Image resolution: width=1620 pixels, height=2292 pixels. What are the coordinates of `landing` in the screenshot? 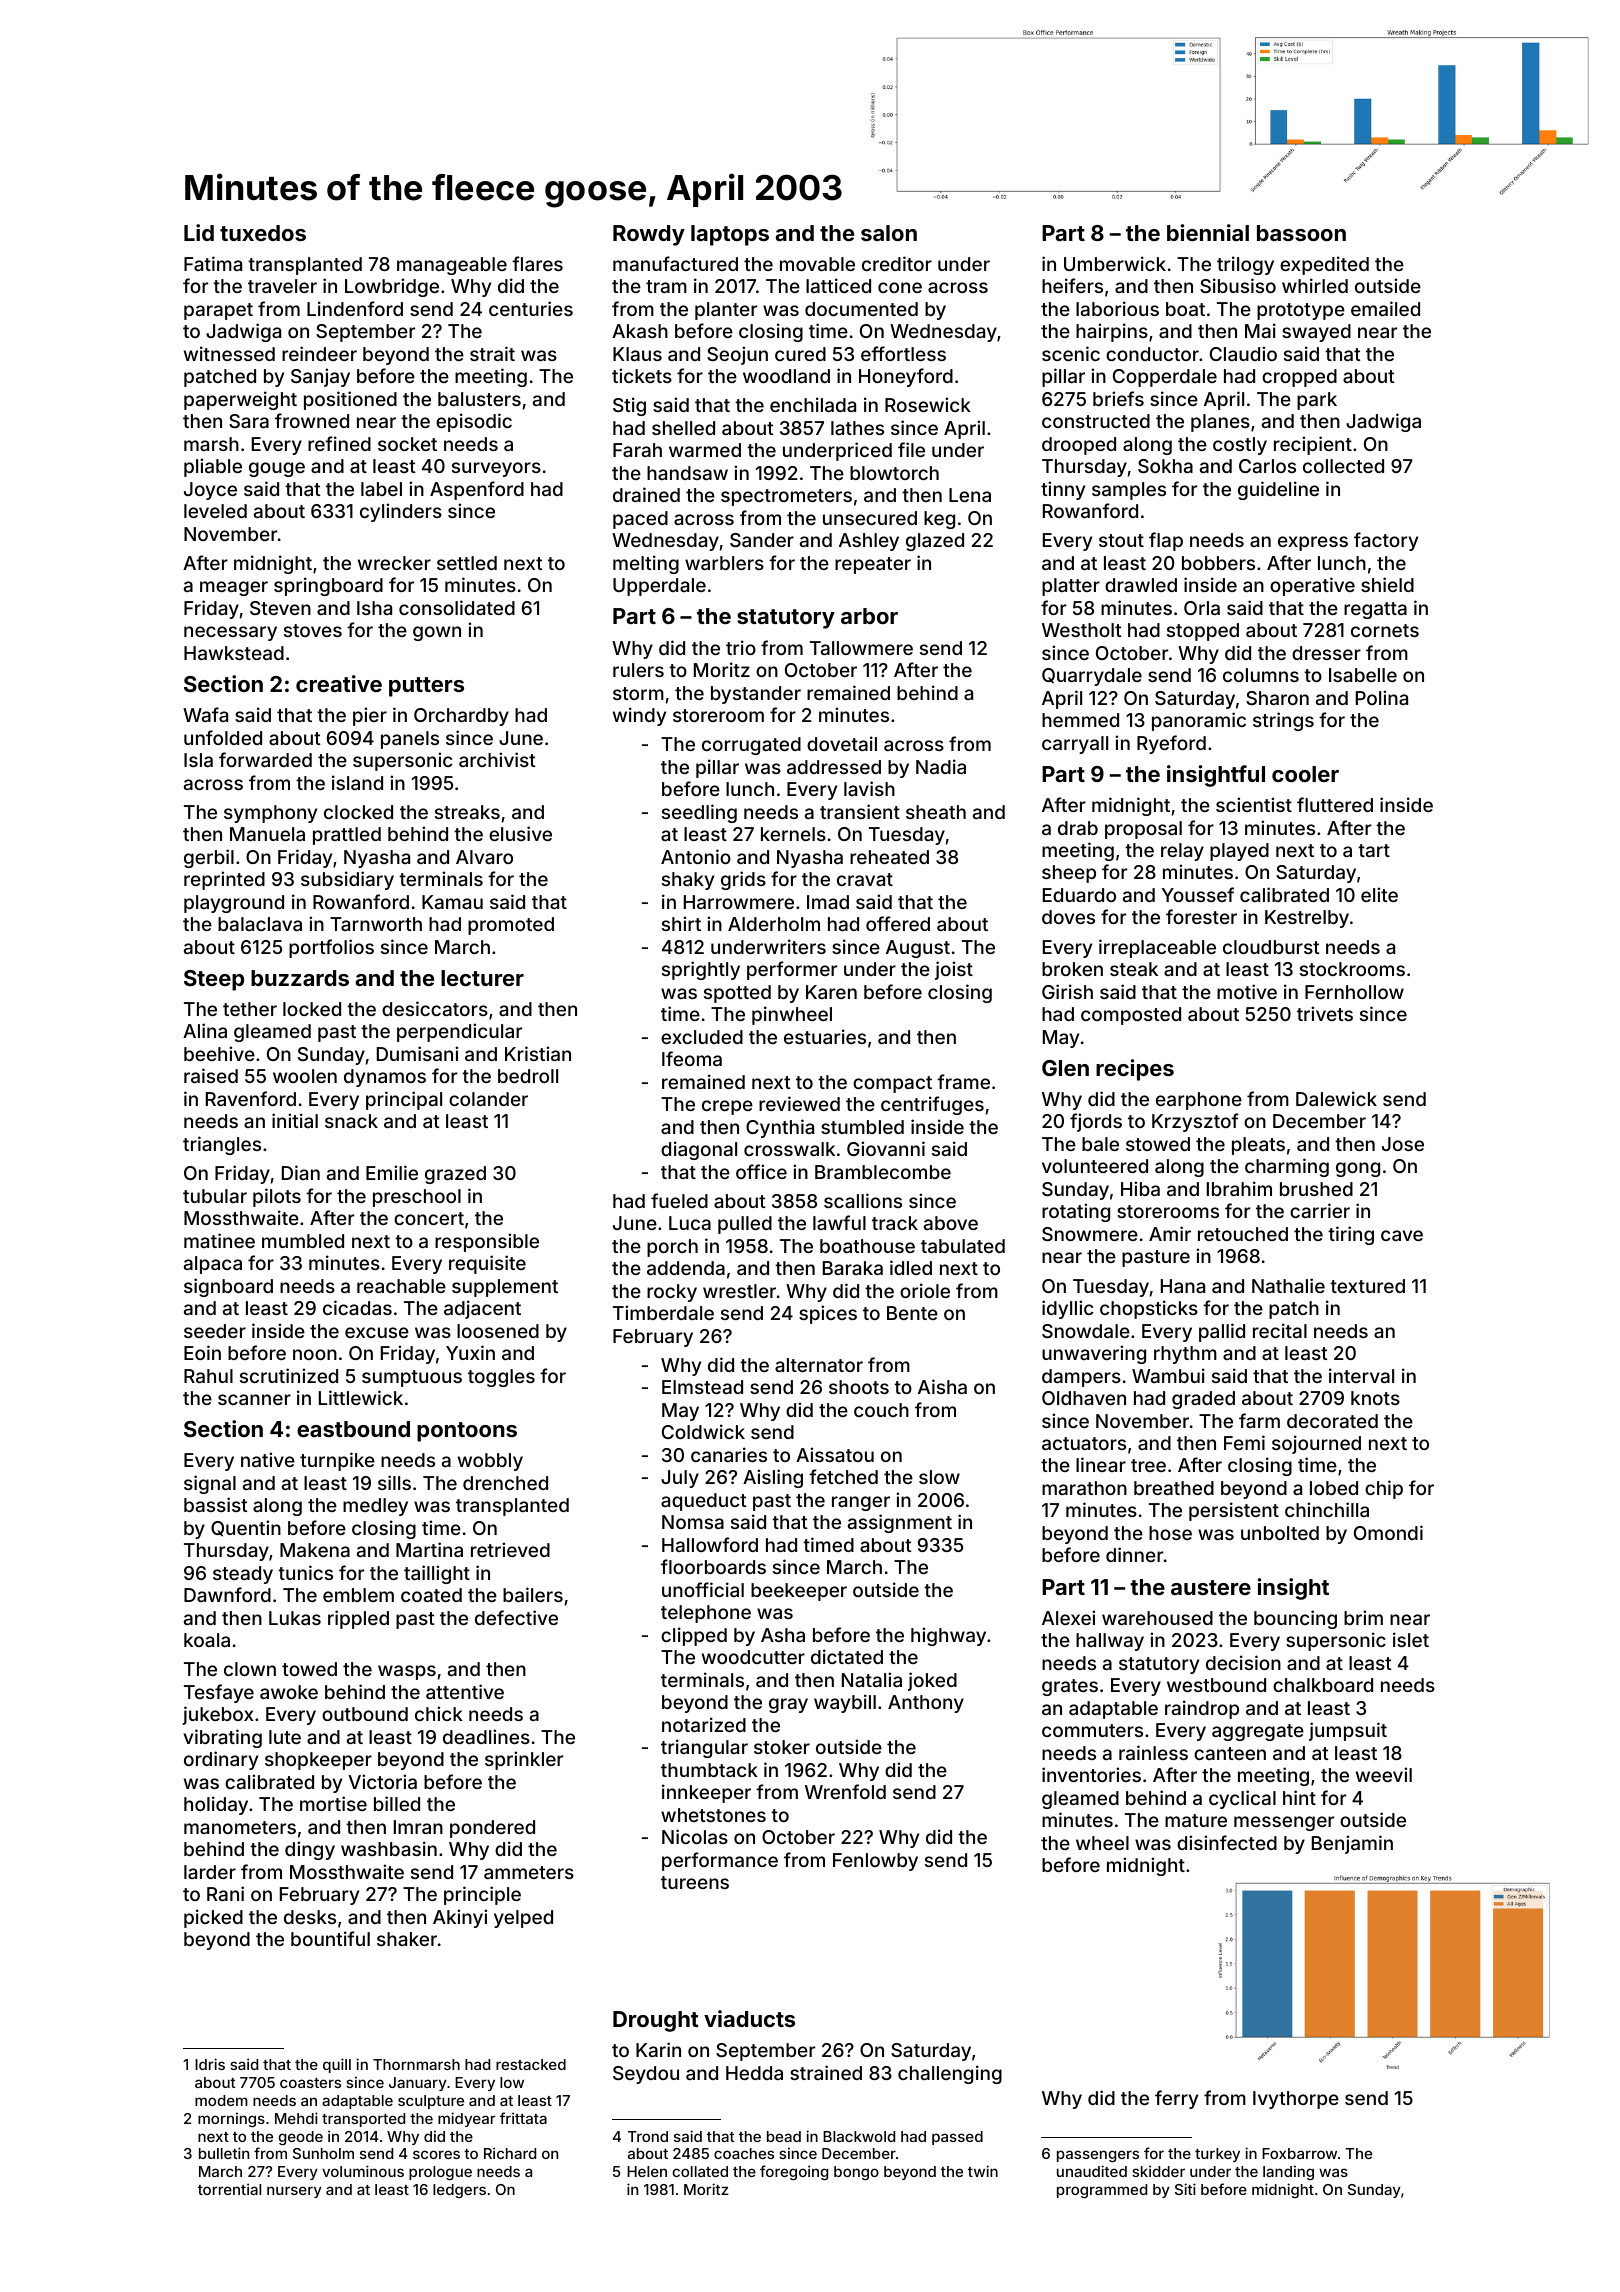 It's located at (1288, 2172).
